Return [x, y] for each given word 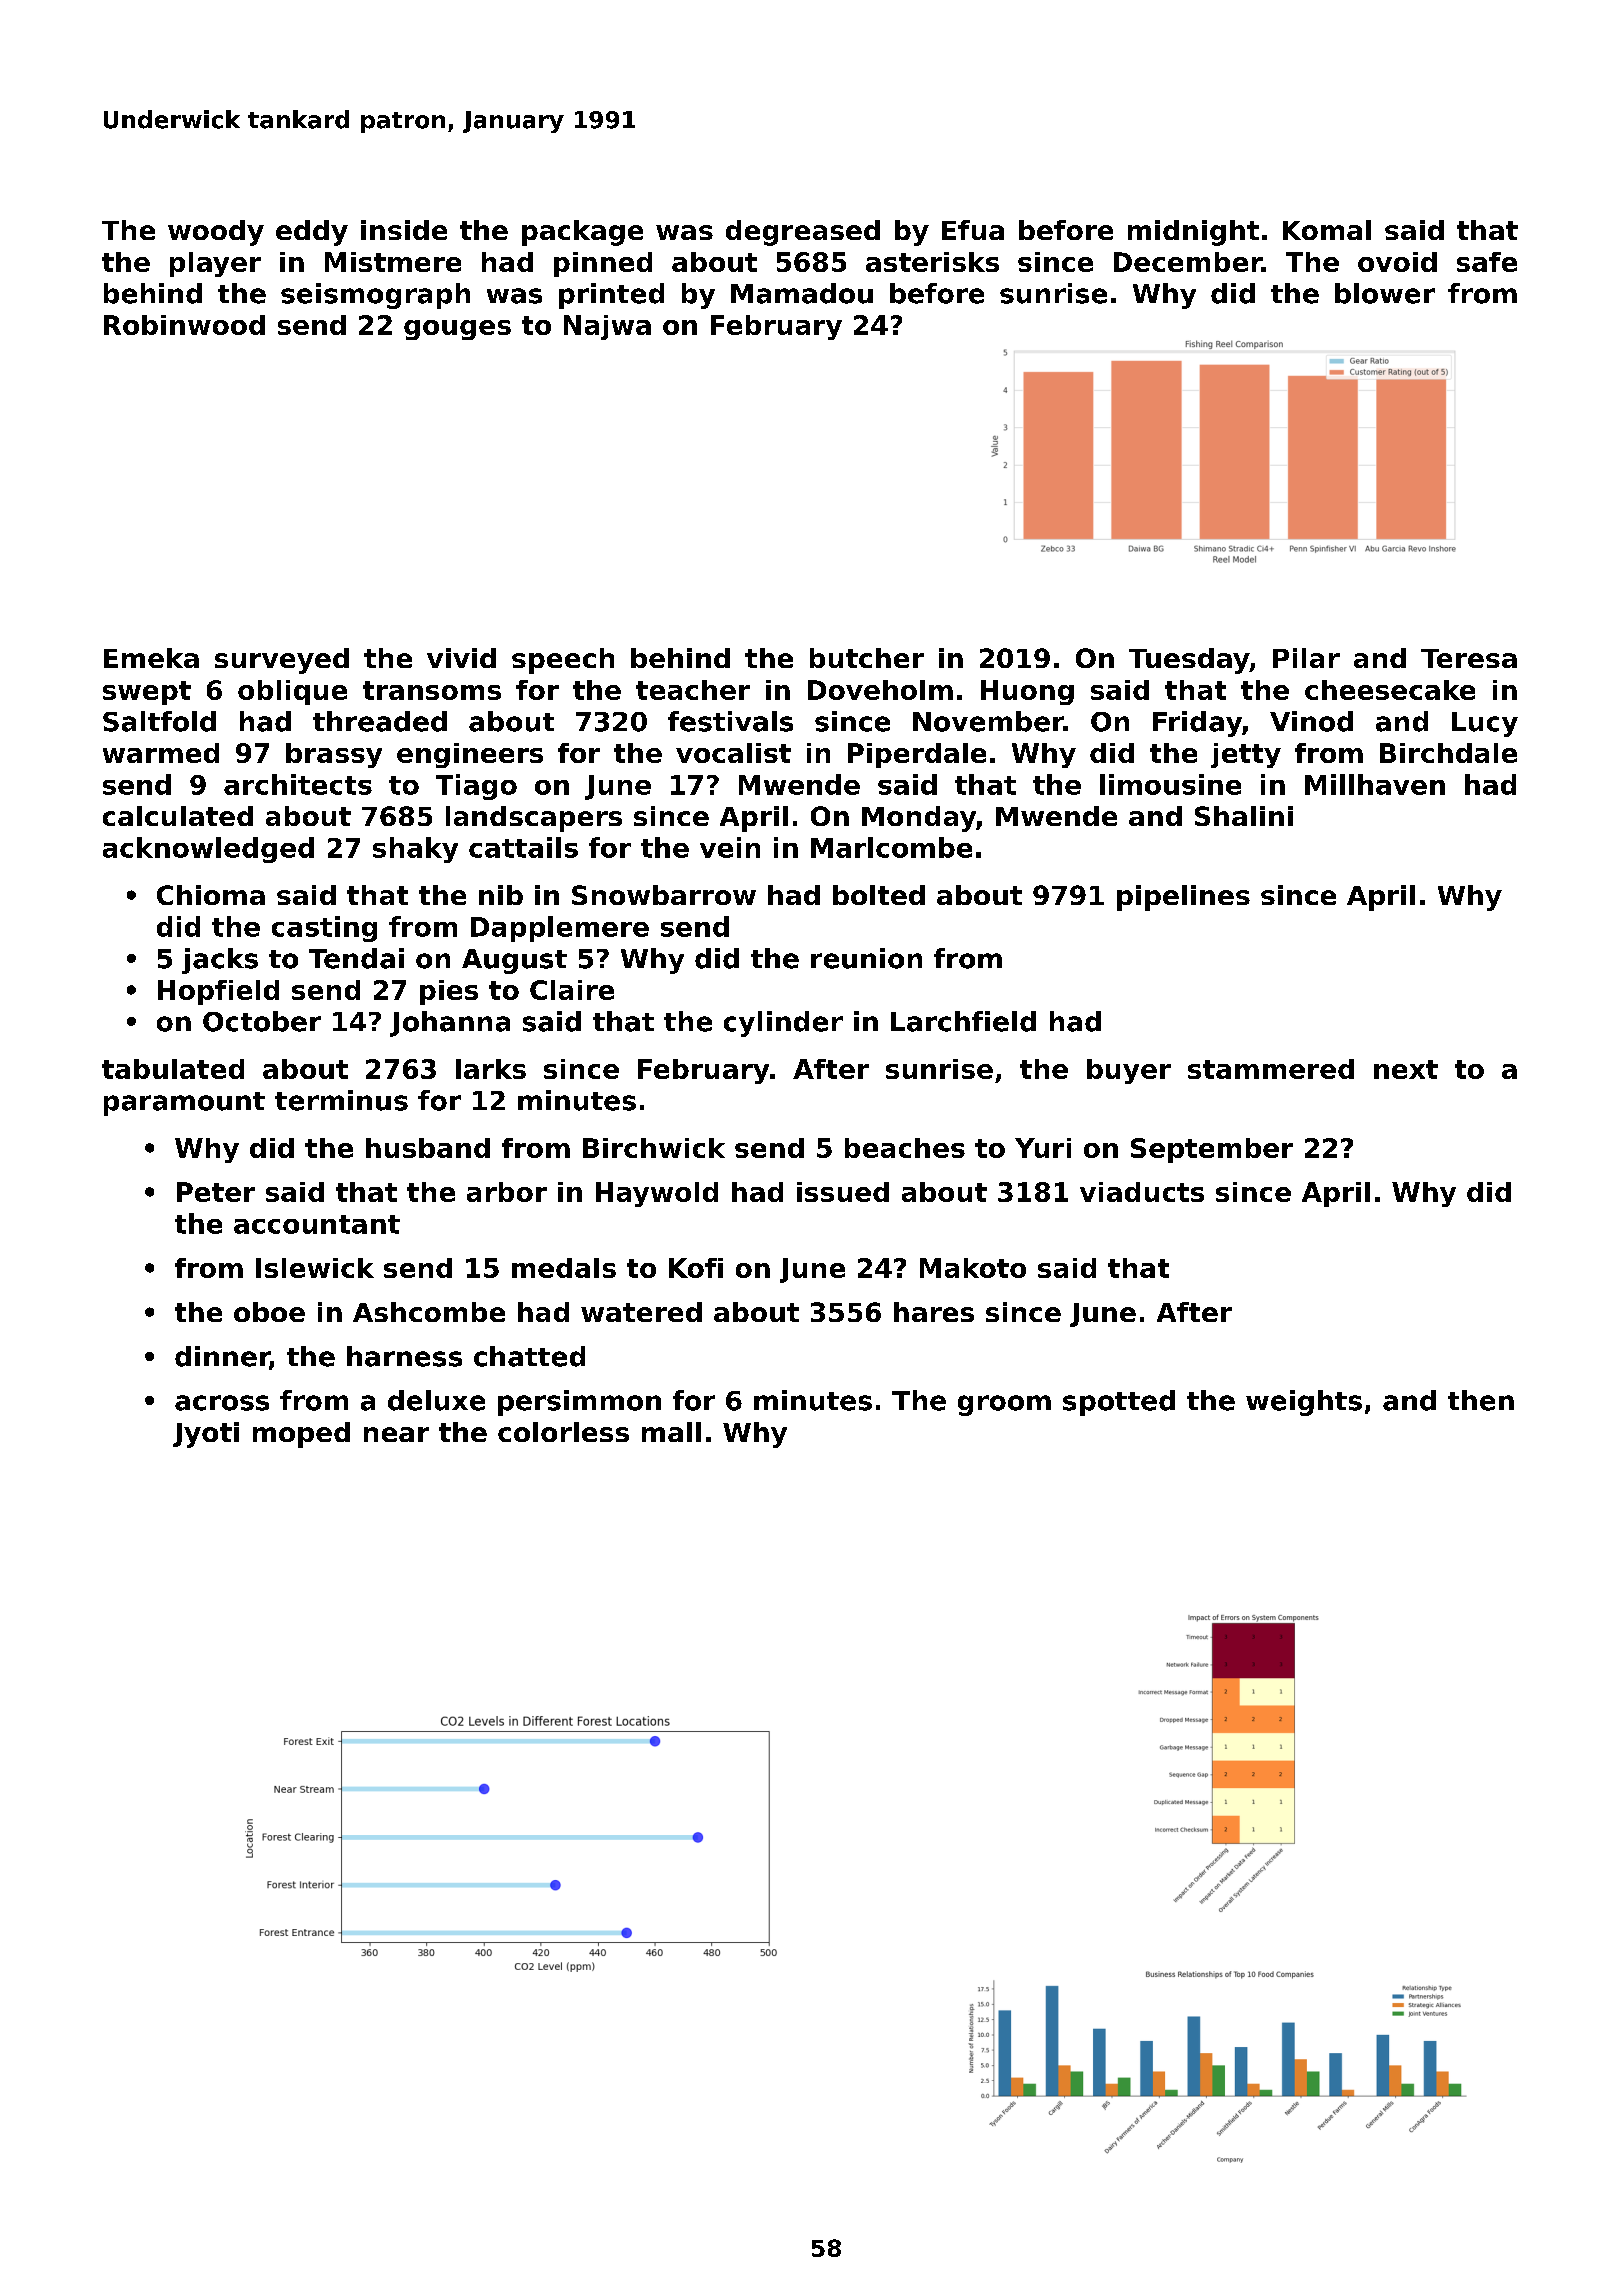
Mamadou [802, 293]
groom [1004, 1405]
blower [1385, 293]
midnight [1193, 233]
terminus [341, 1100]
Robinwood [184, 325]
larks [491, 1069]
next [1406, 1069]
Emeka [151, 658]
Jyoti [206, 1435]
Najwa [607, 327]
